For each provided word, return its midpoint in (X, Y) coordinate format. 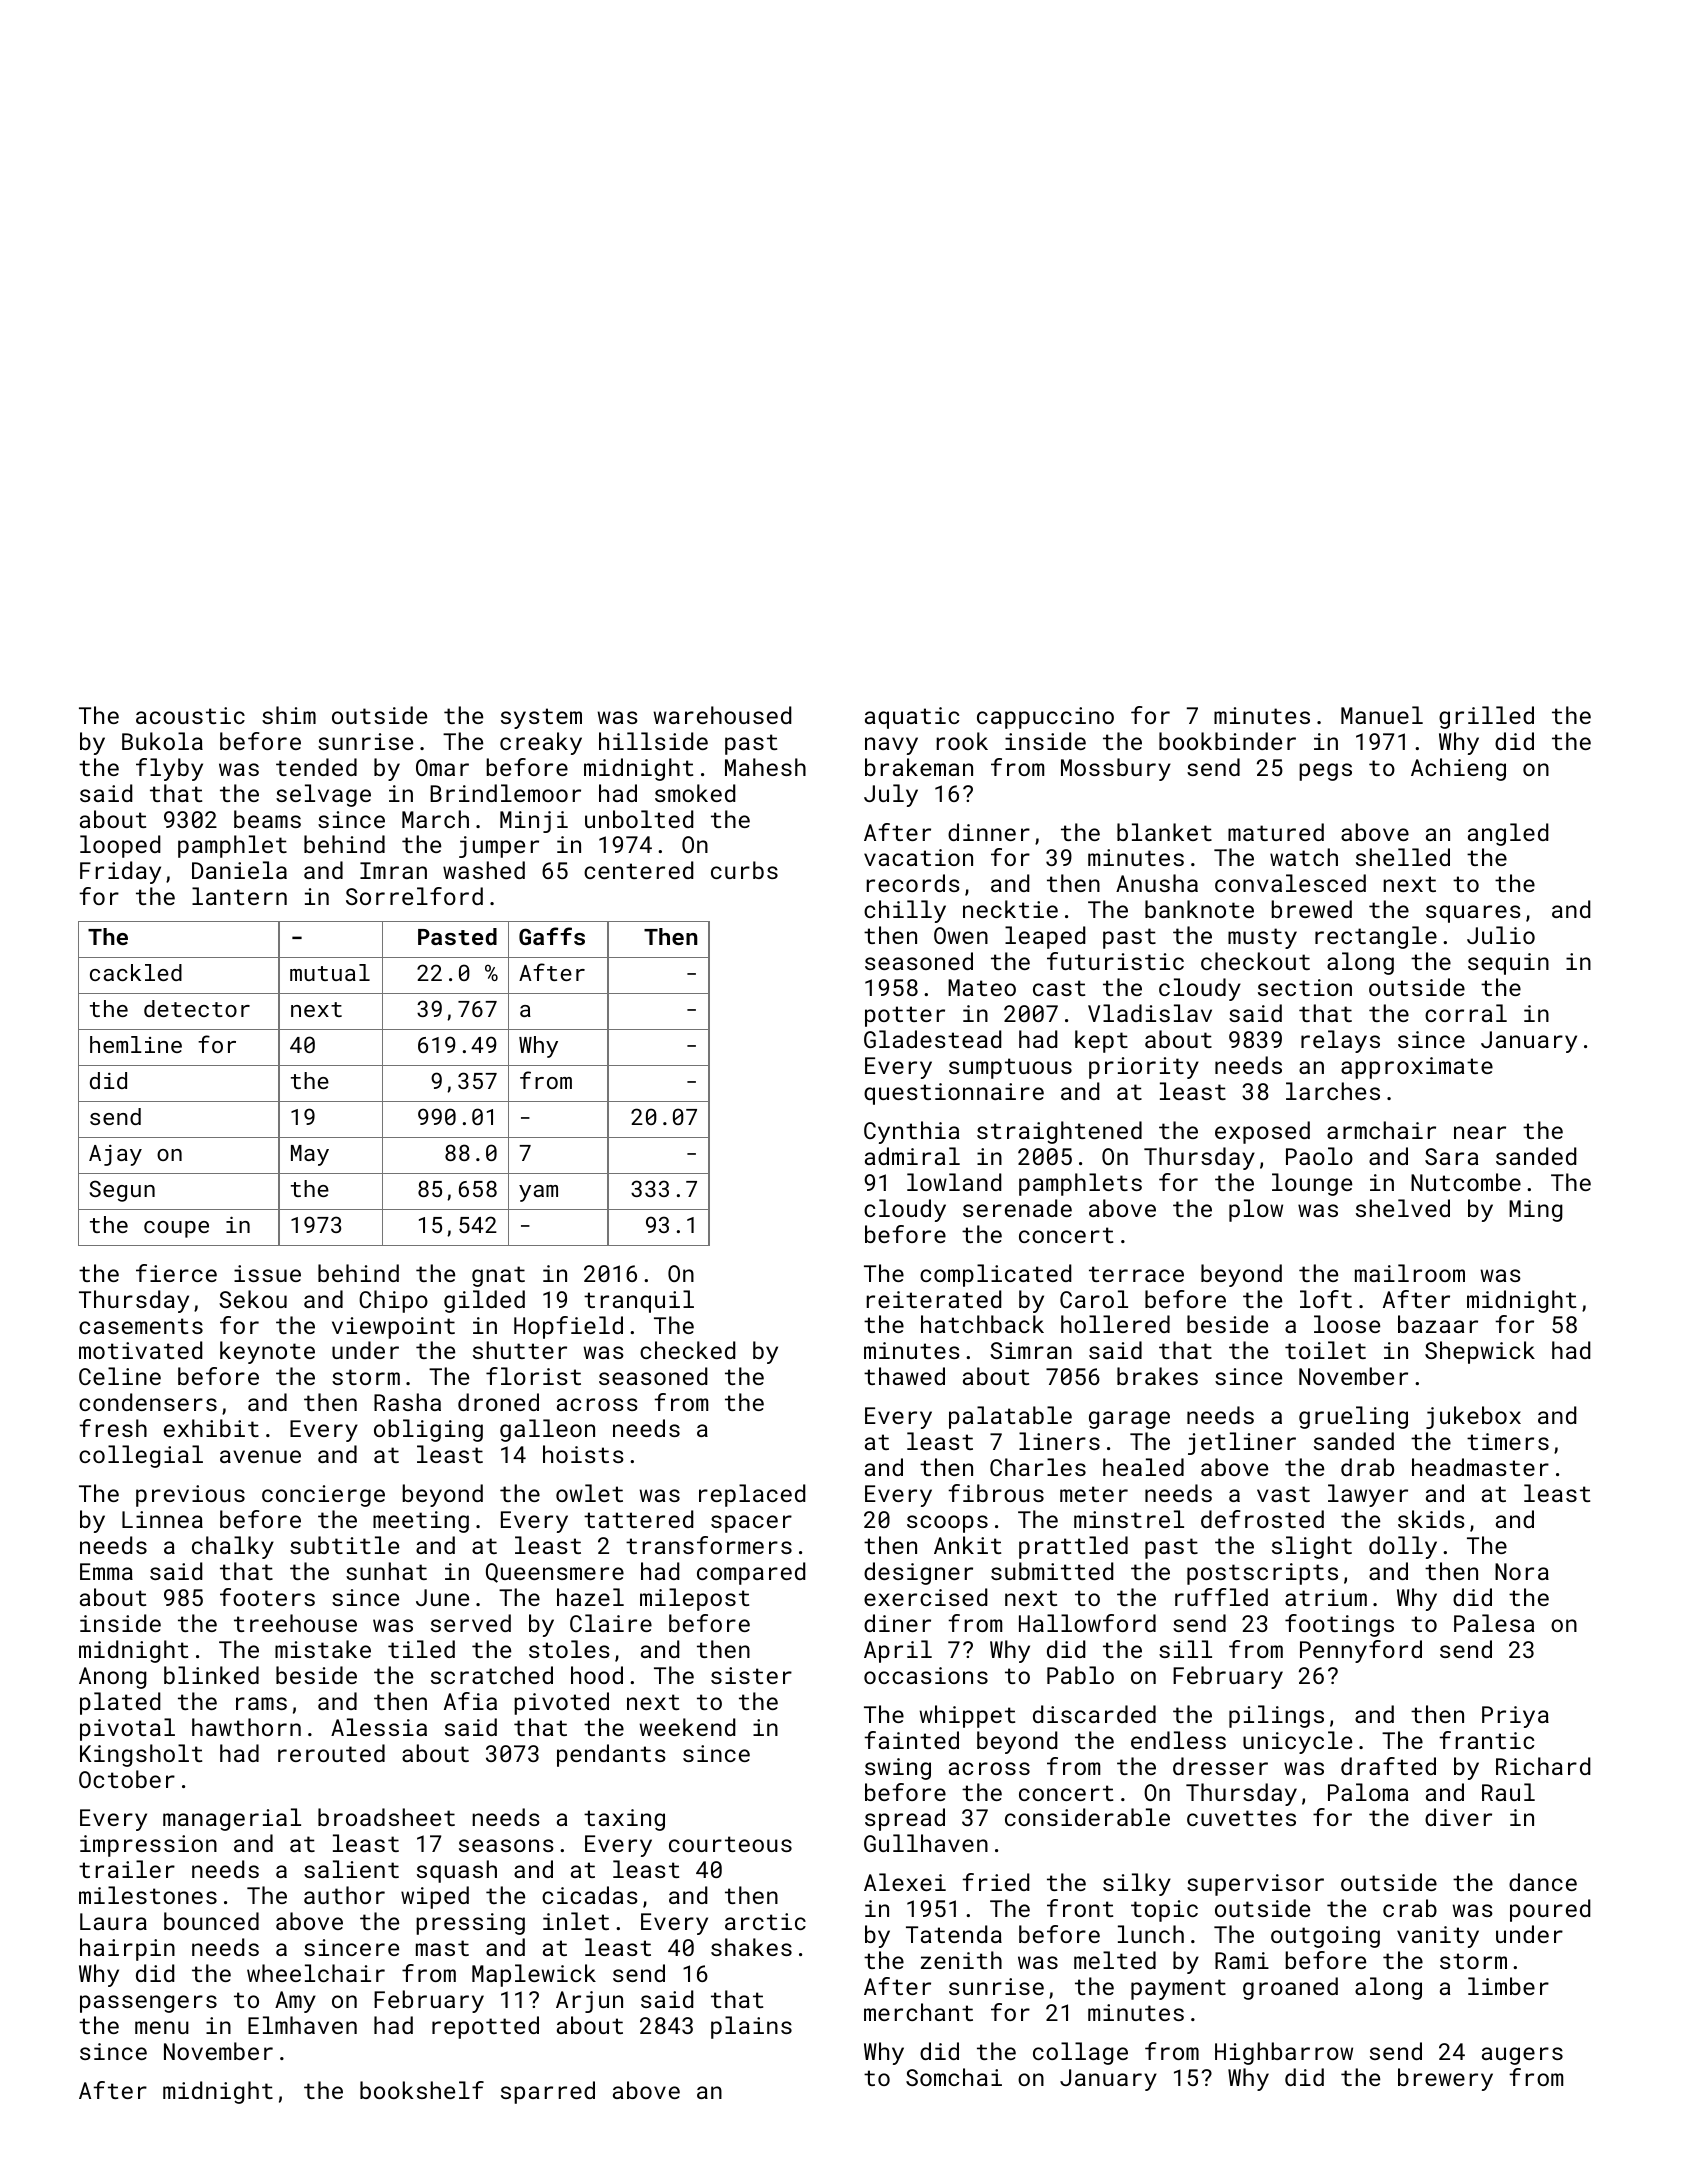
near (1480, 1132)
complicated (995, 1275)
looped (120, 846)
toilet (1325, 1350)
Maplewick (534, 1975)
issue (267, 1273)
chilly (905, 911)
